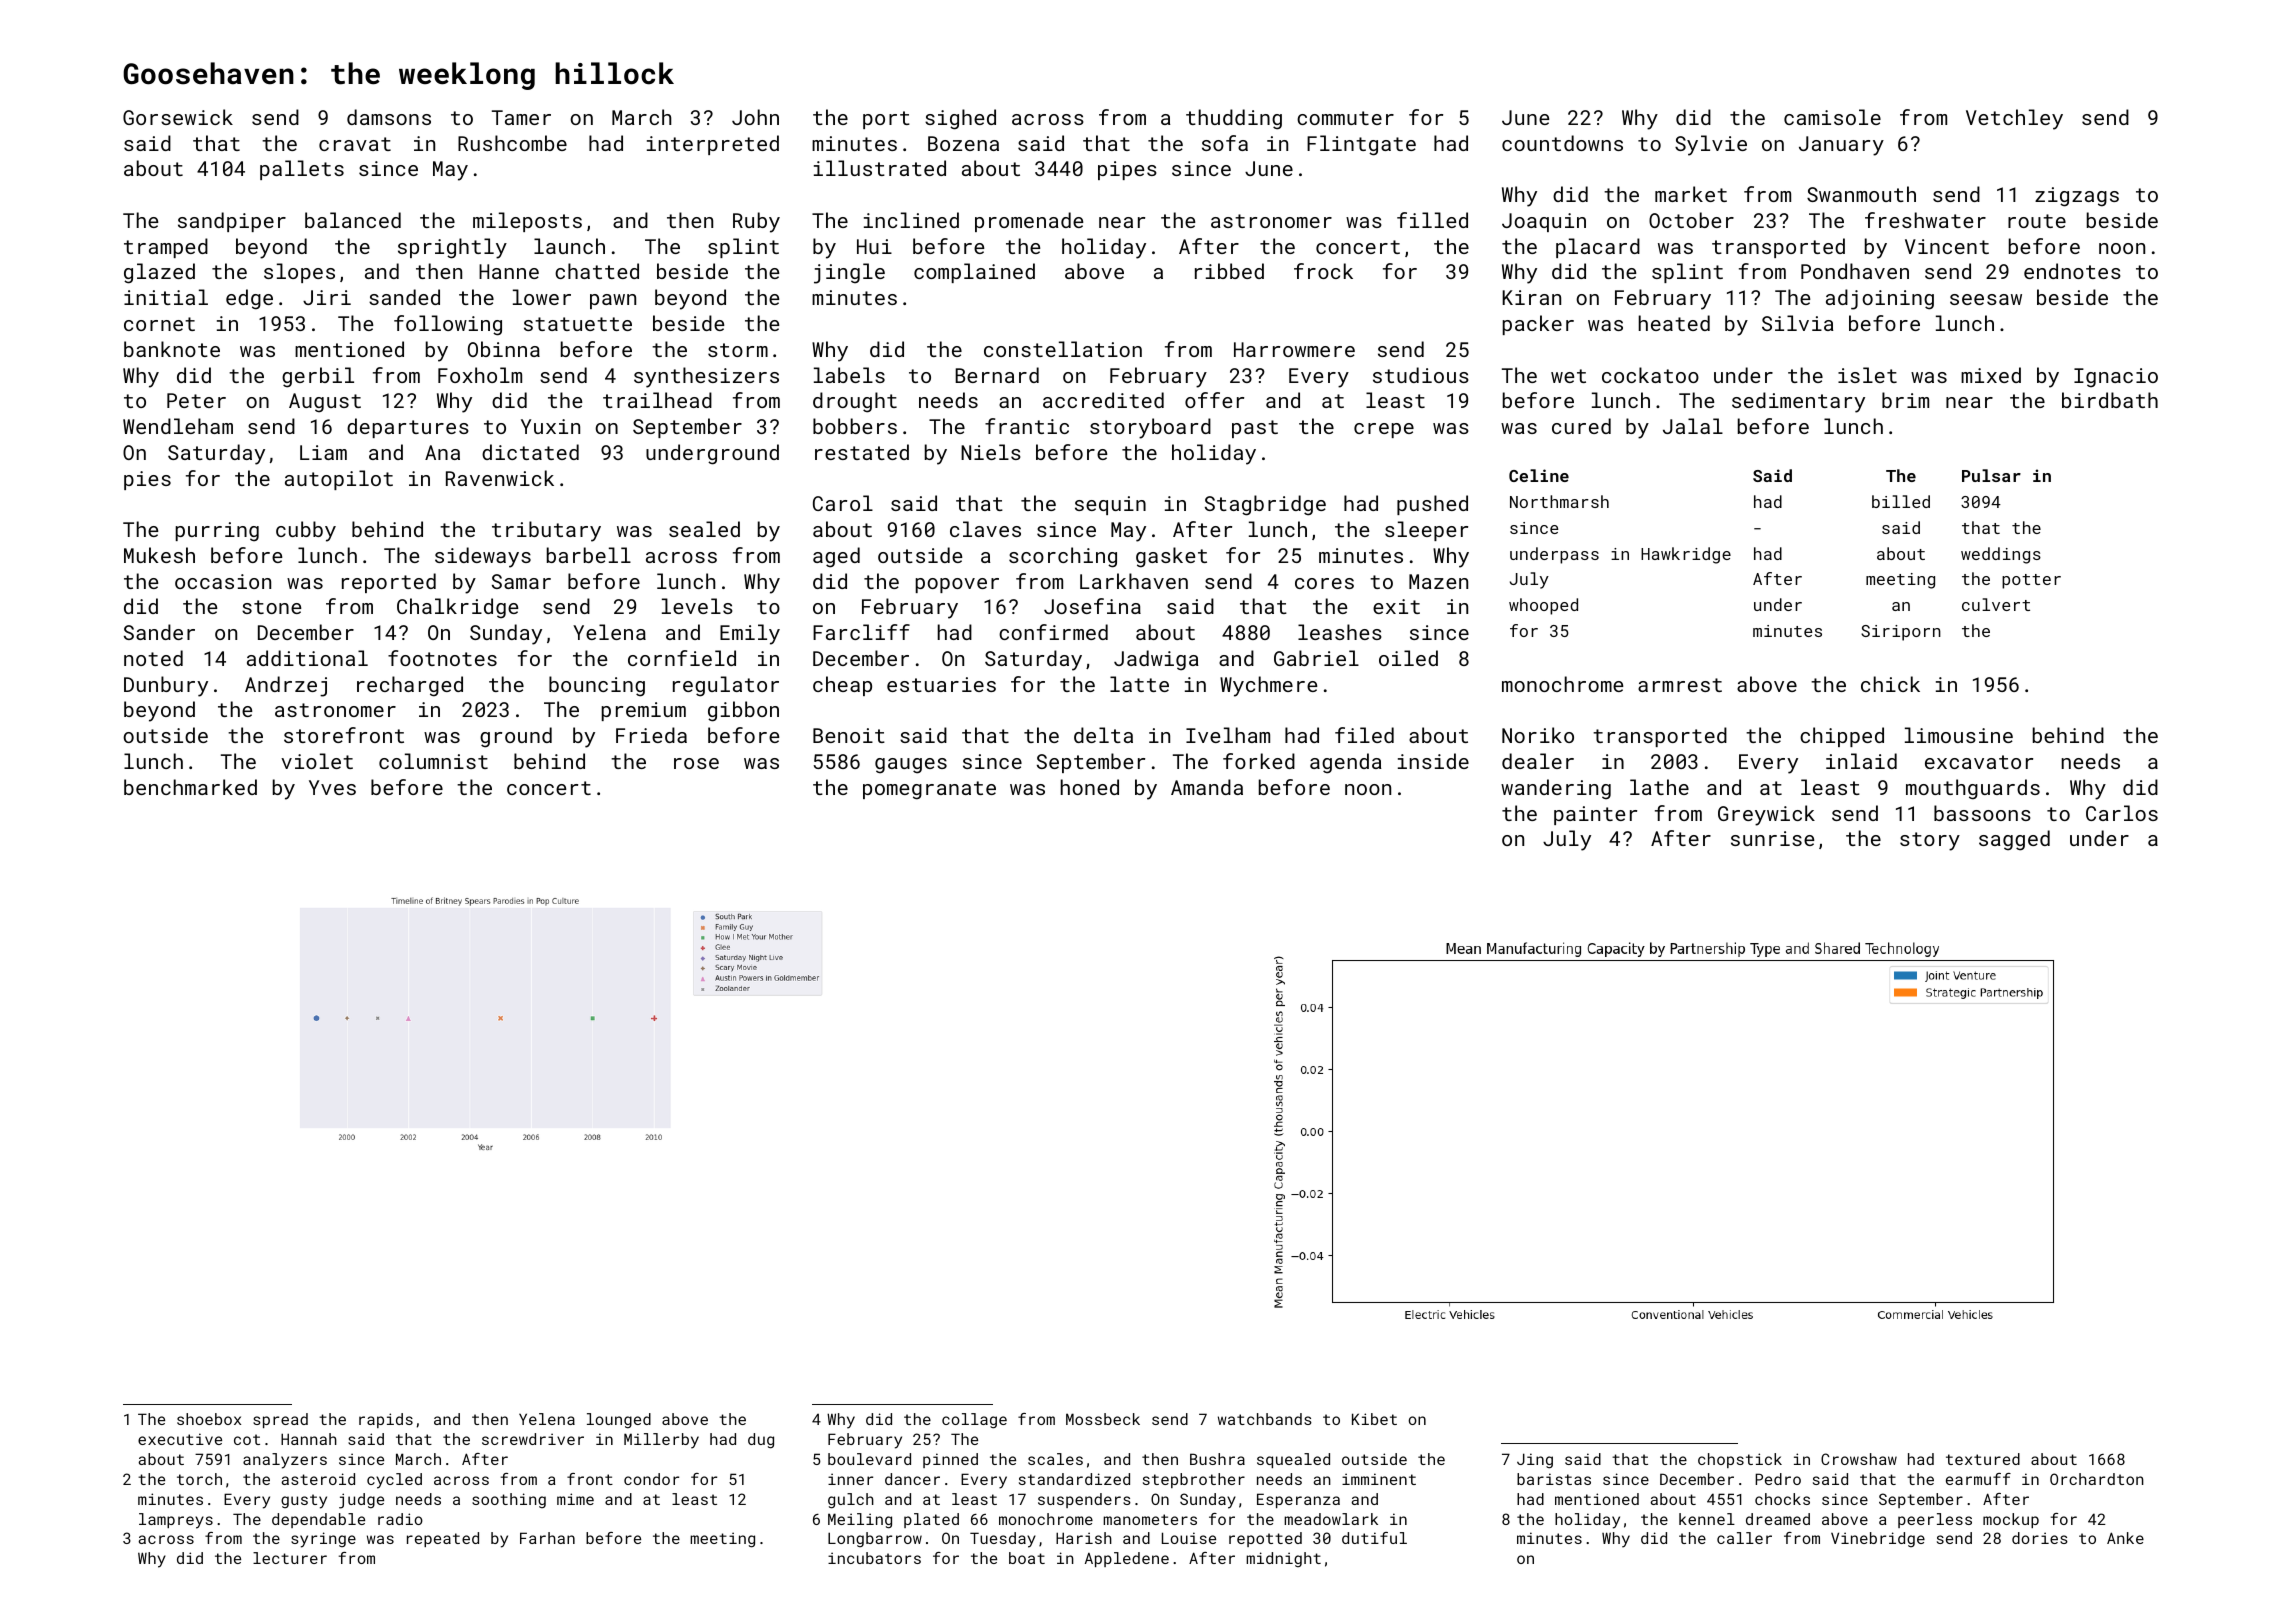 This screenshot has width=2282, height=1614. What do you see at coordinates (1581, 426) in the screenshot?
I see `cured` at bounding box center [1581, 426].
